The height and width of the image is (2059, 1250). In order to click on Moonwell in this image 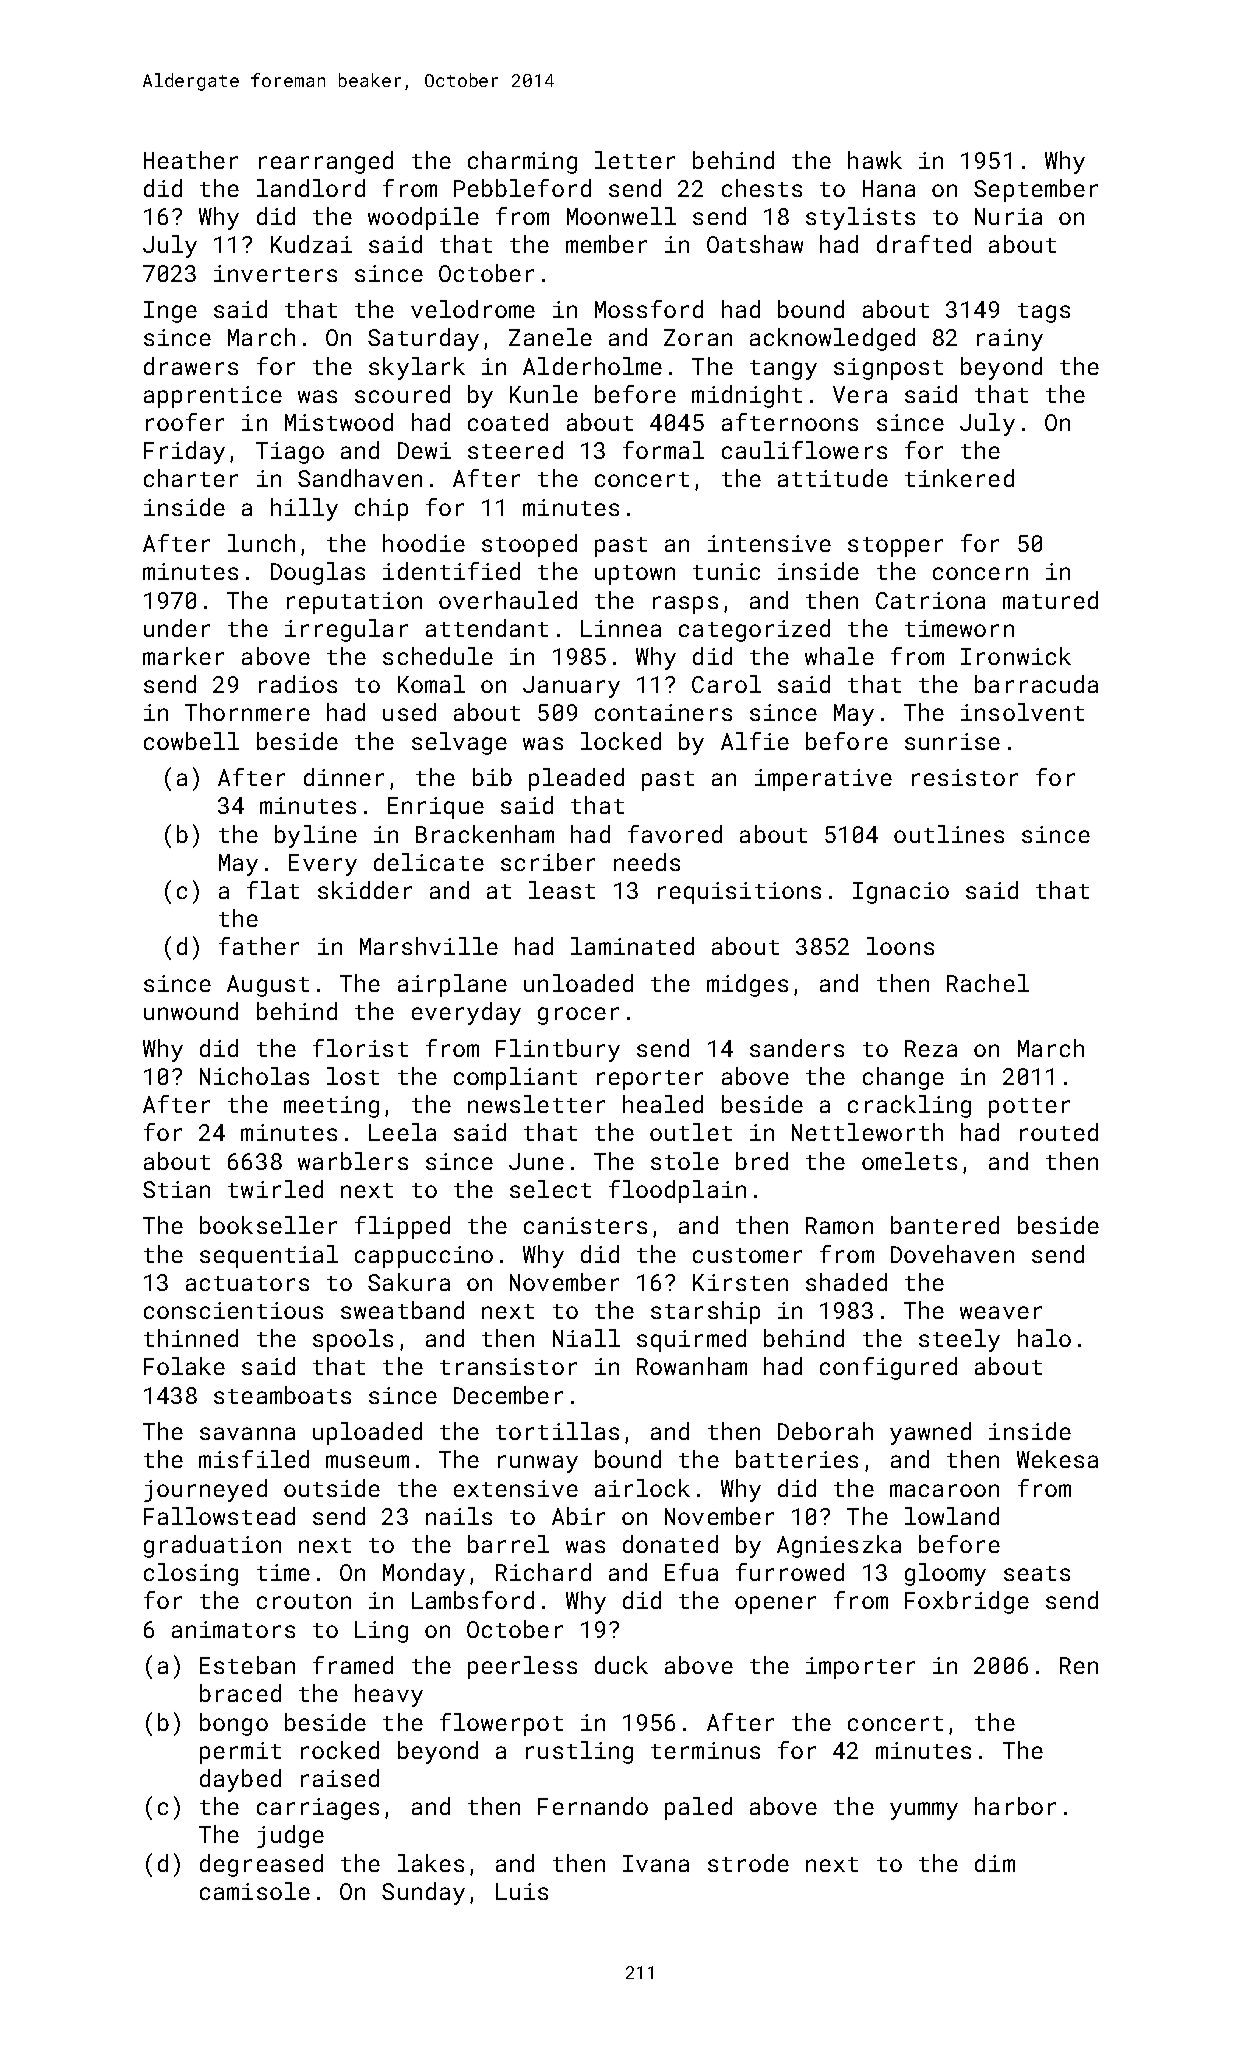, I will do `click(621, 216)`.
